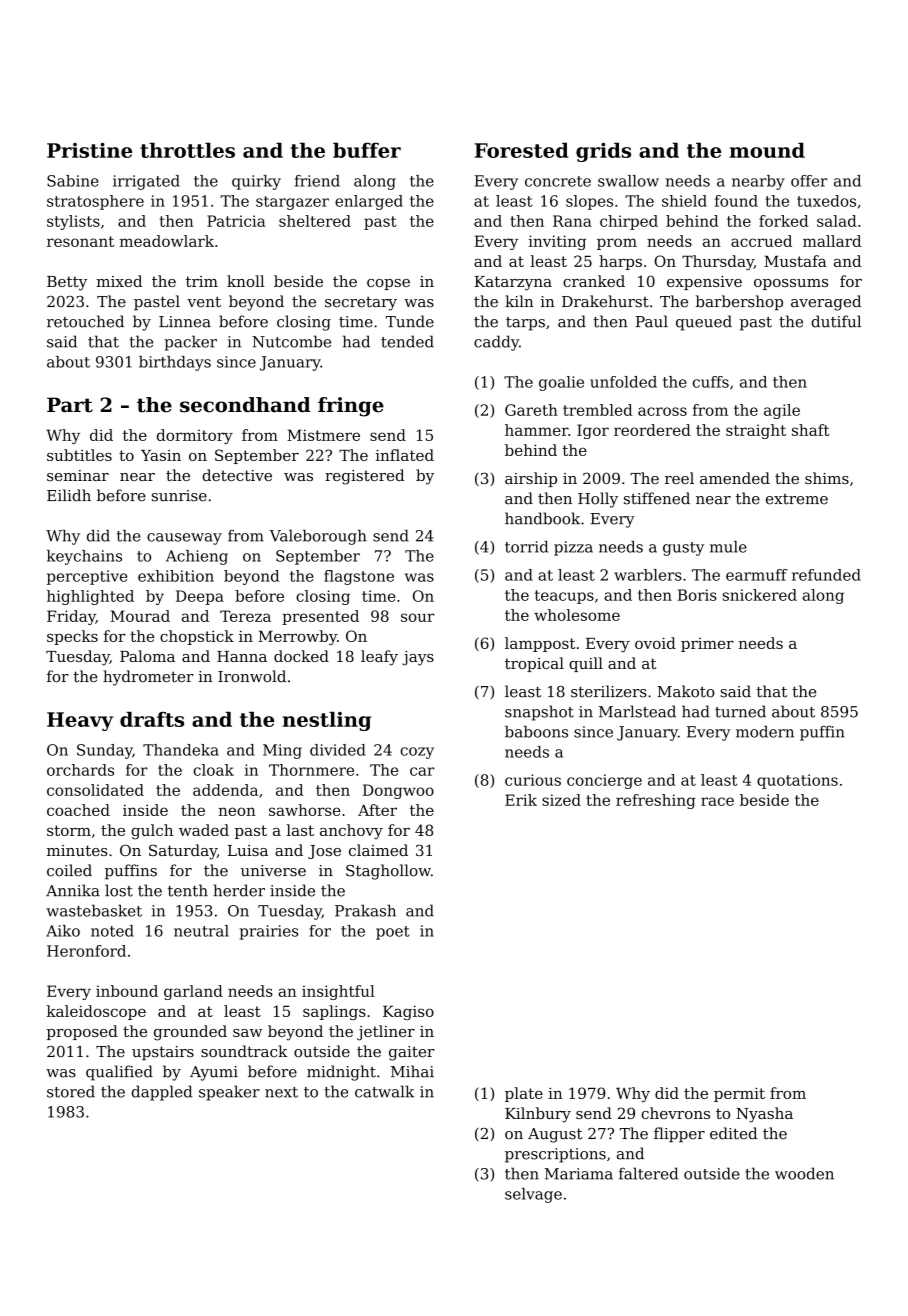 This page has width=908, height=1316. What do you see at coordinates (536, 430) in the page?
I see `hammer` at bounding box center [536, 430].
